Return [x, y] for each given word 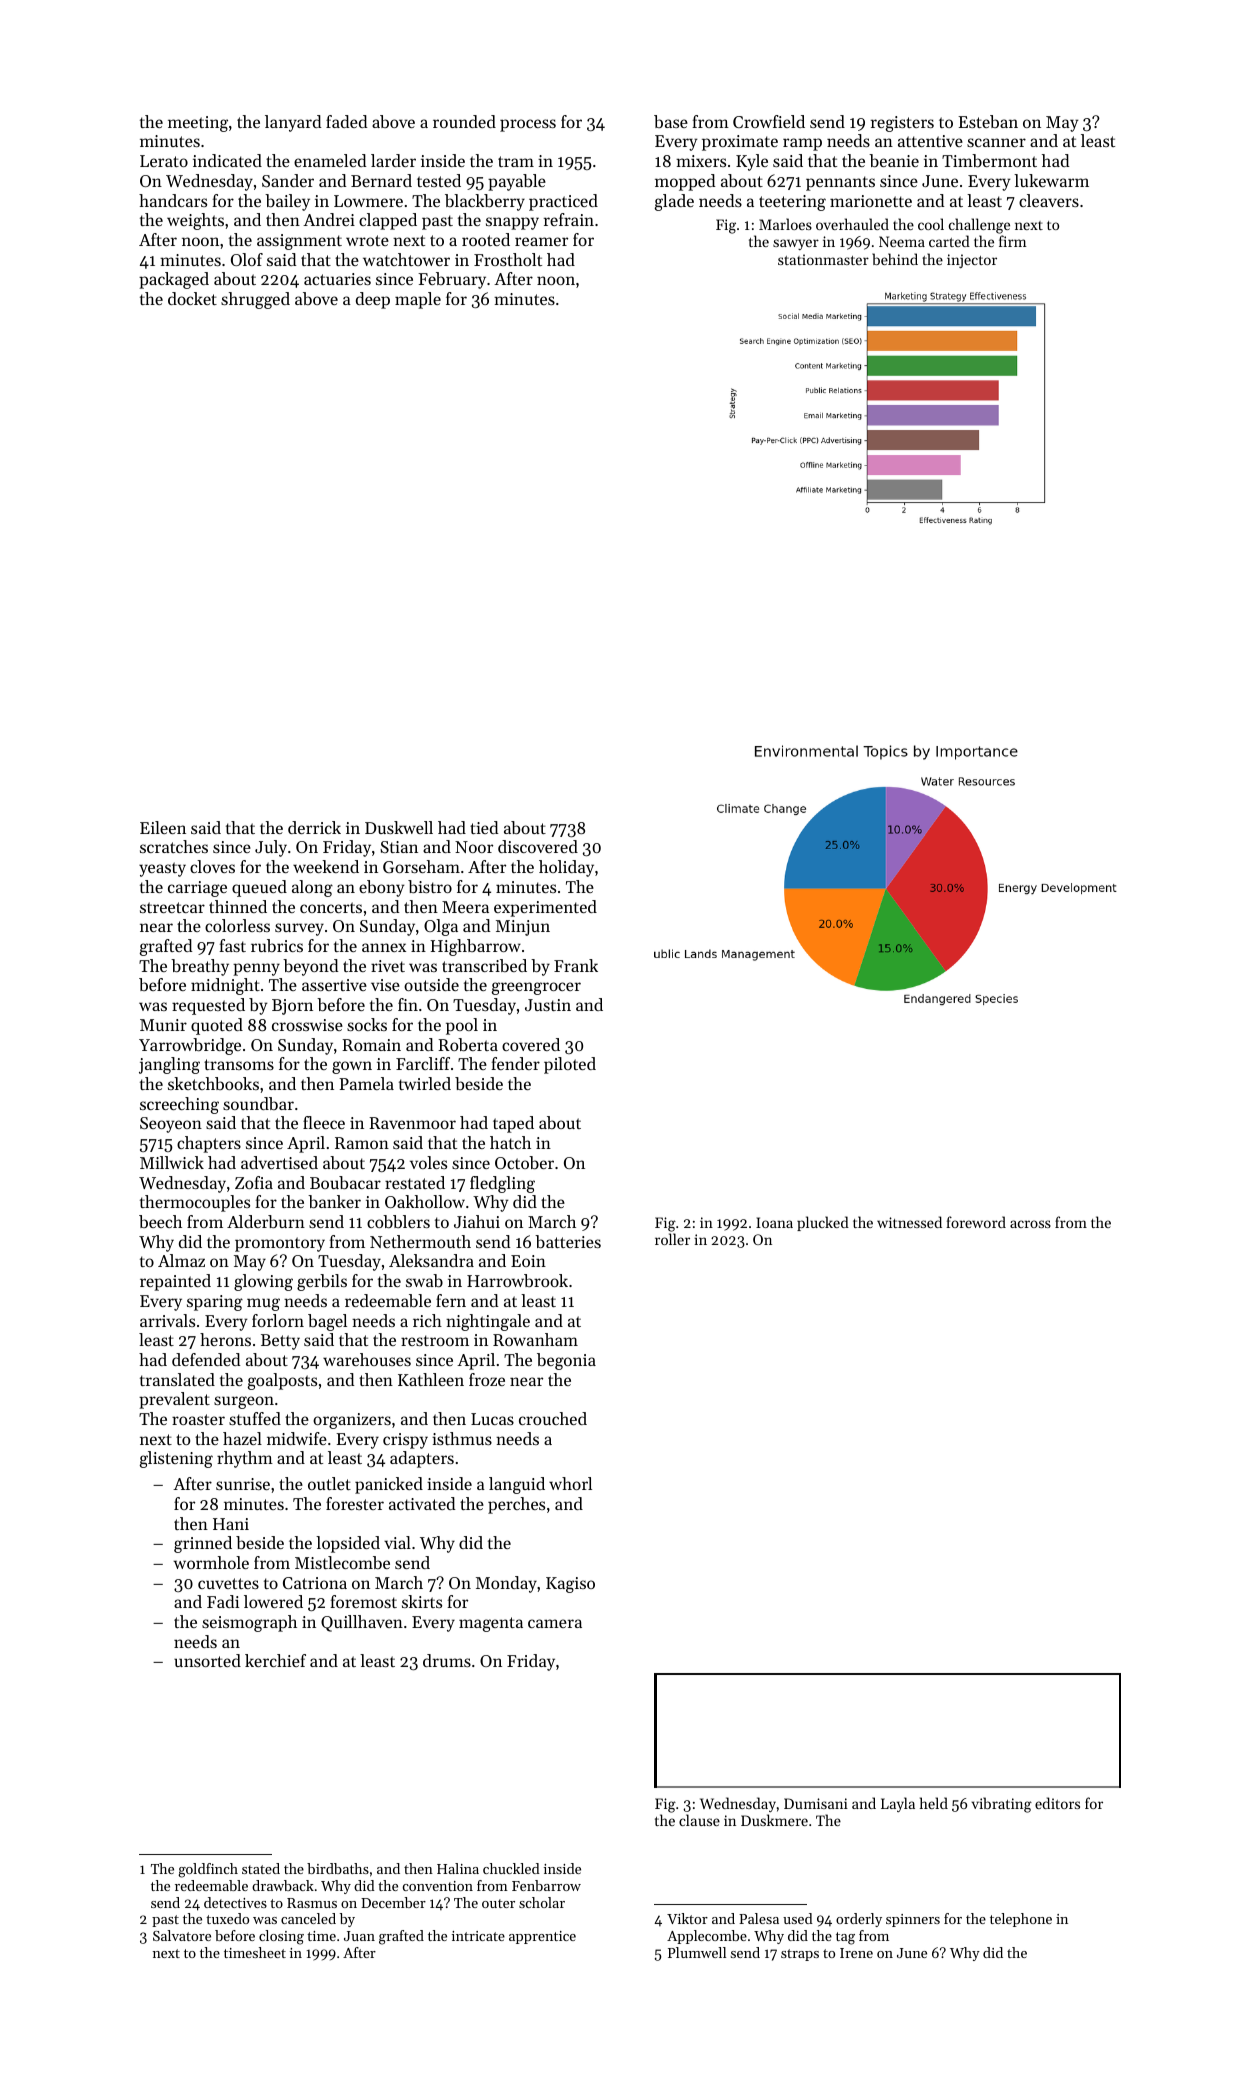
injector [972, 261]
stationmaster [823, 259]
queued [259, 888]
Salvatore [182, 1935]
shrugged [255, 300]
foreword [976, 1222]
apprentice [542, 1937]
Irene [856, 1953]
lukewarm [1051, 180]
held [934, 1803]
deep [373, 300]
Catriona [315, 1583]
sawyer [796, 244]
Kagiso [570, 1585]
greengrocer [536, 988]
